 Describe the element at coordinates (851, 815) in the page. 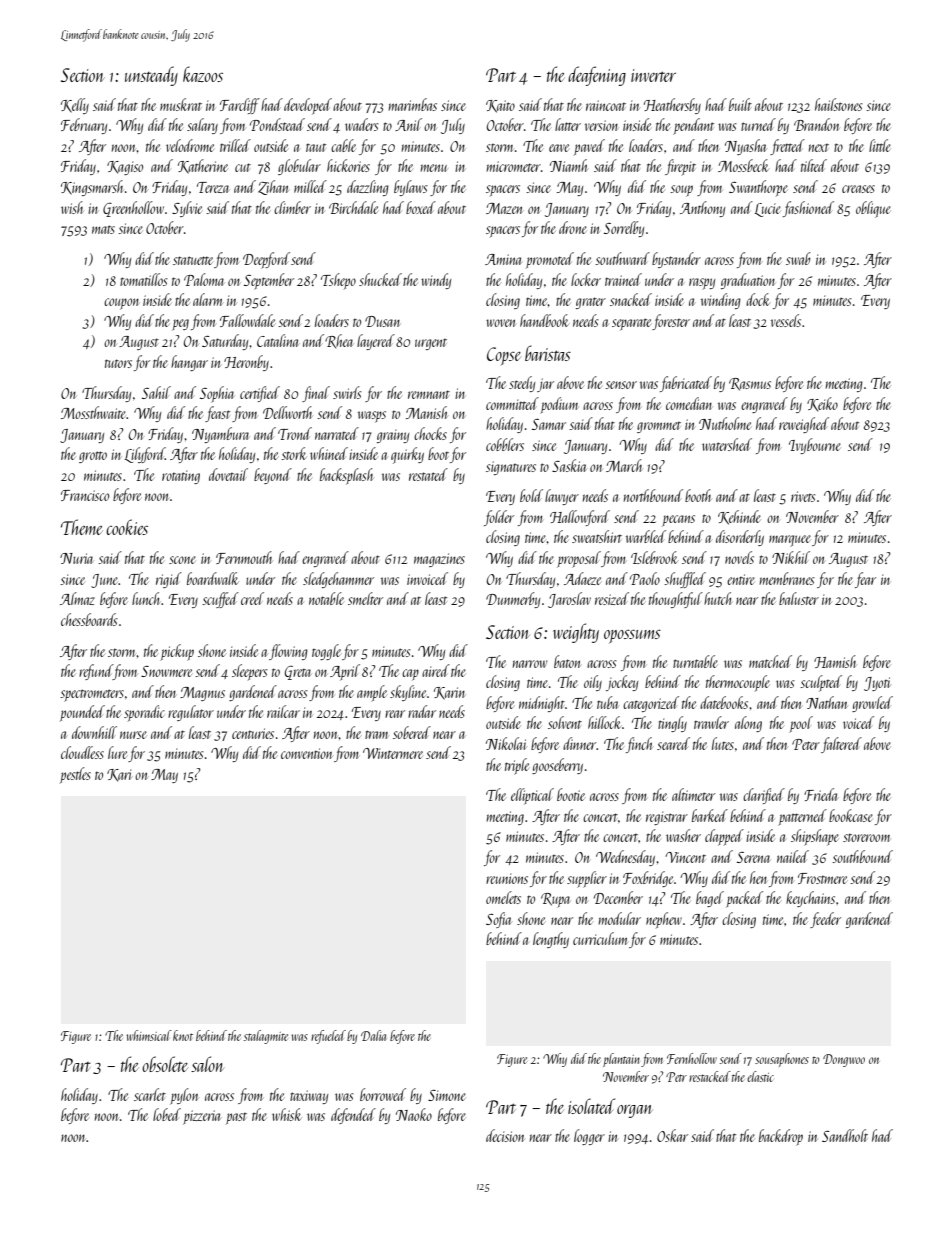

I see `bookcase` at that location.
